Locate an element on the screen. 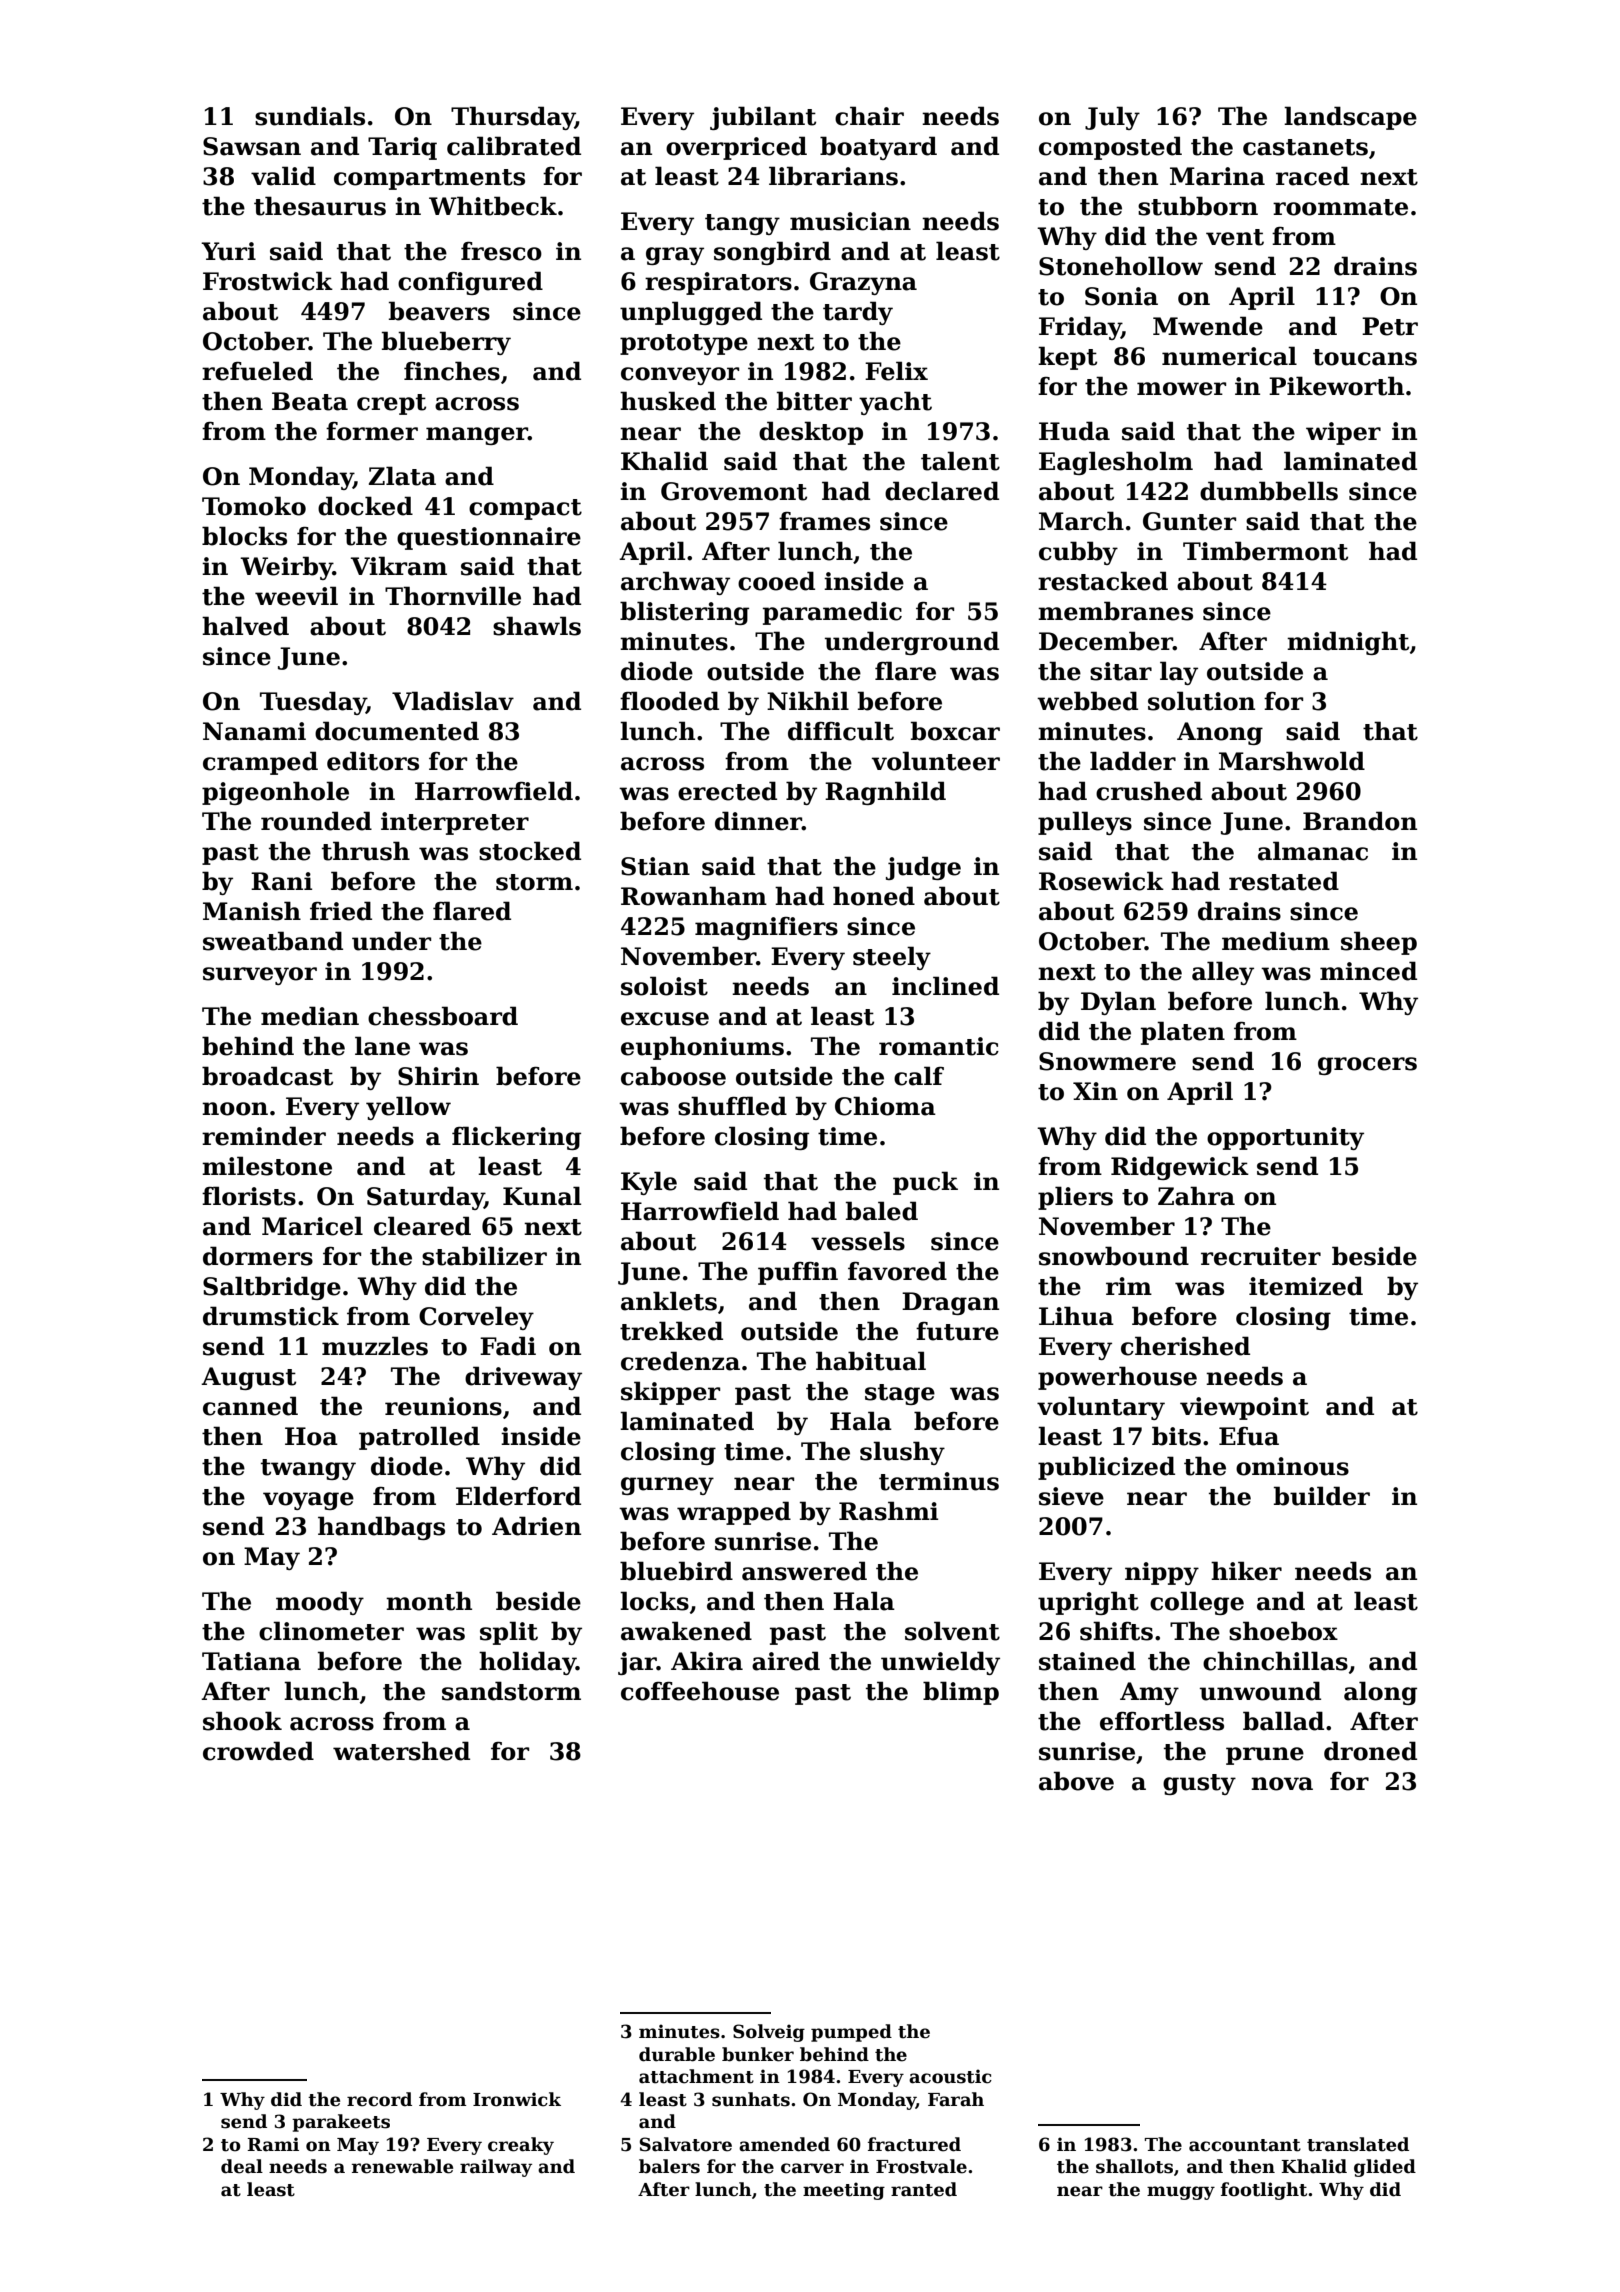 The height and width of the screenshot is (2292, 1620). pumped is located at coordinates (851, 2033).
